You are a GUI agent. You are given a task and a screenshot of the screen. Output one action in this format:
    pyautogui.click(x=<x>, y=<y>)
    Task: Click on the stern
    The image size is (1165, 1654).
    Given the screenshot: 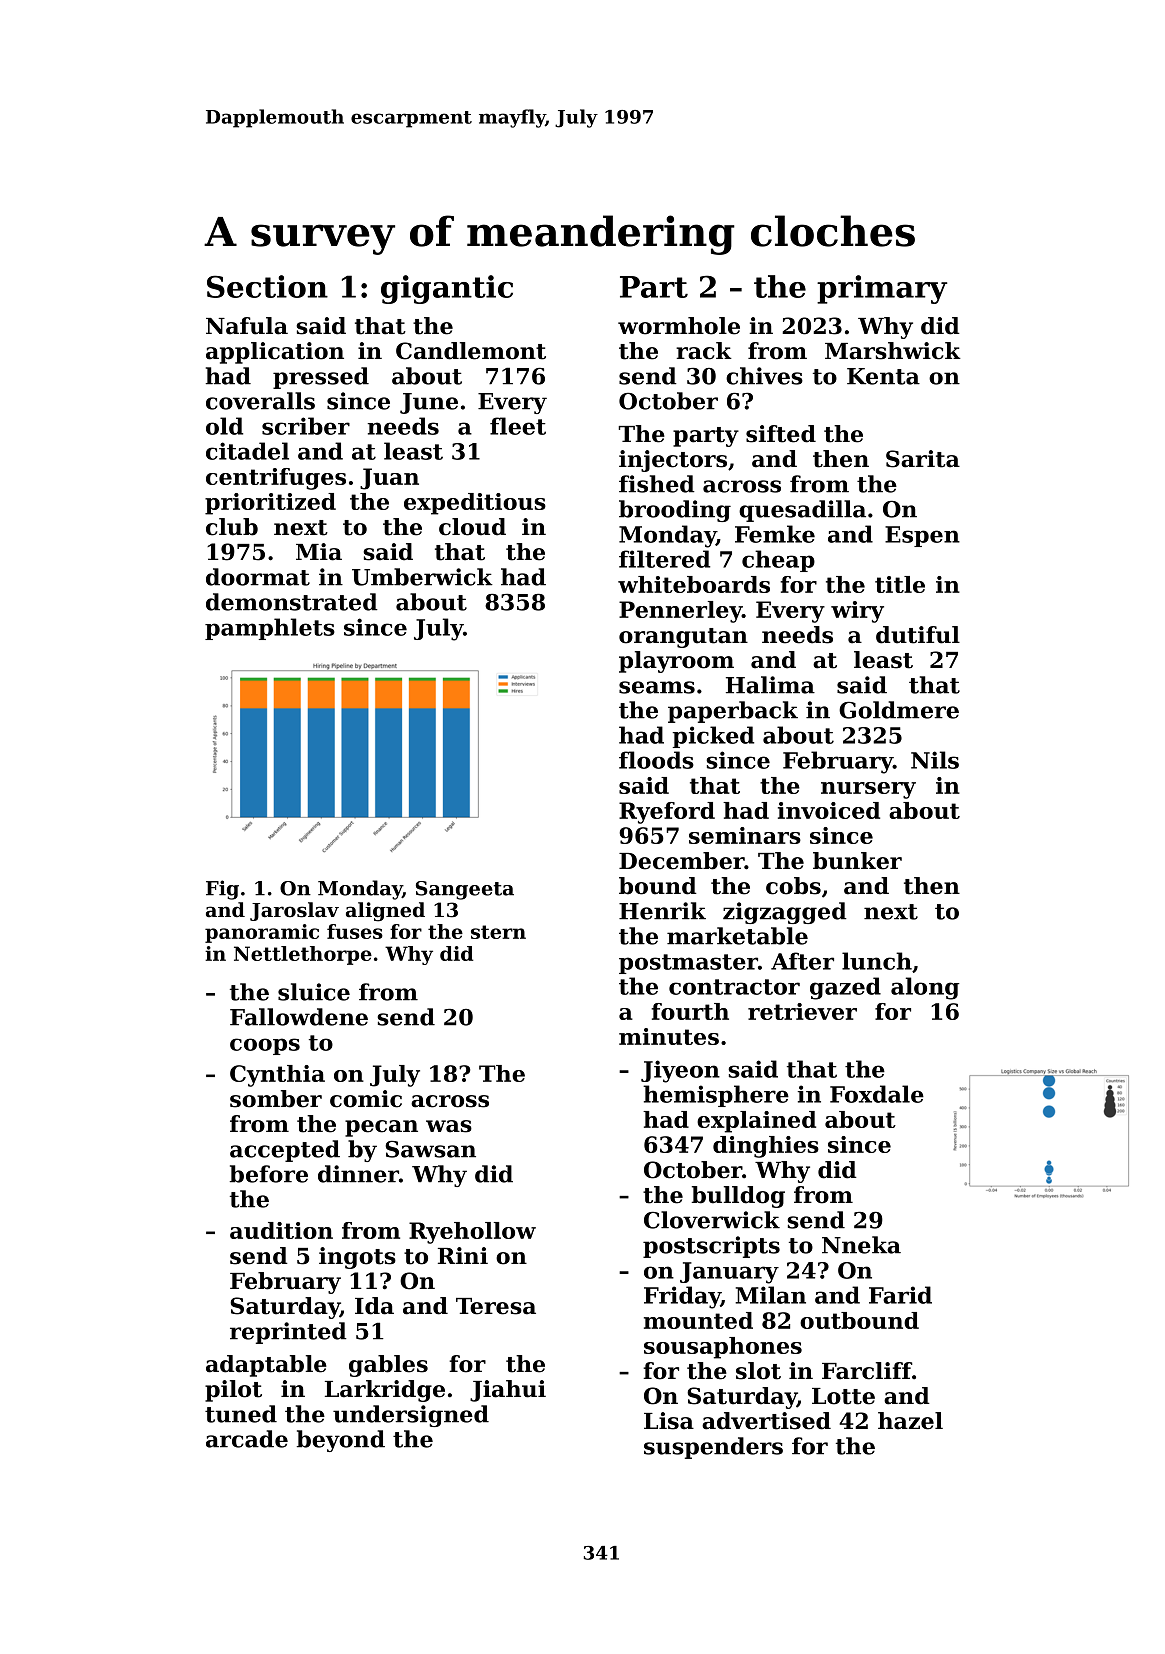 What is the action you would take?
    pyautogui.click(x=498, y=932)
